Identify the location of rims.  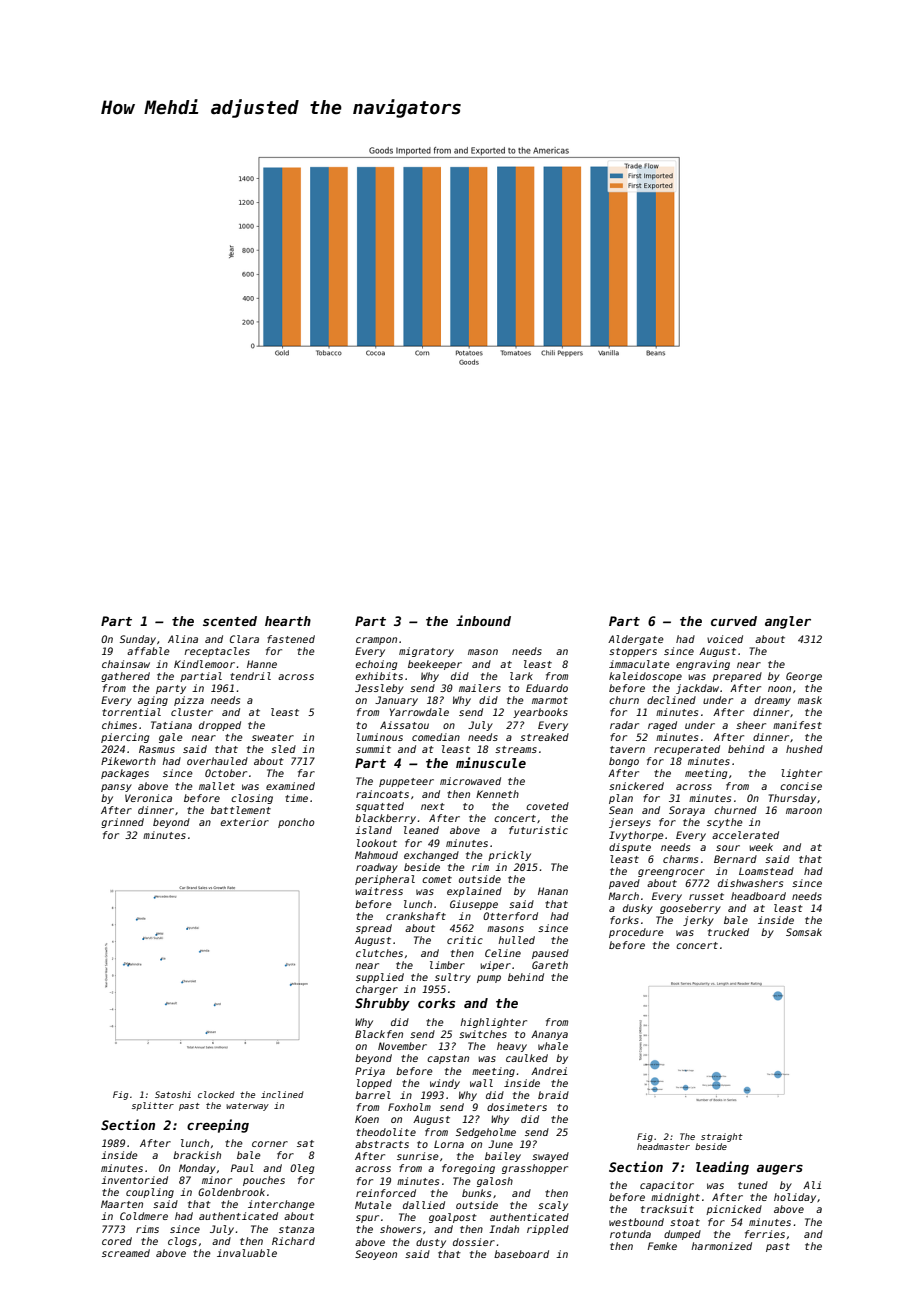
(147, 1229).
